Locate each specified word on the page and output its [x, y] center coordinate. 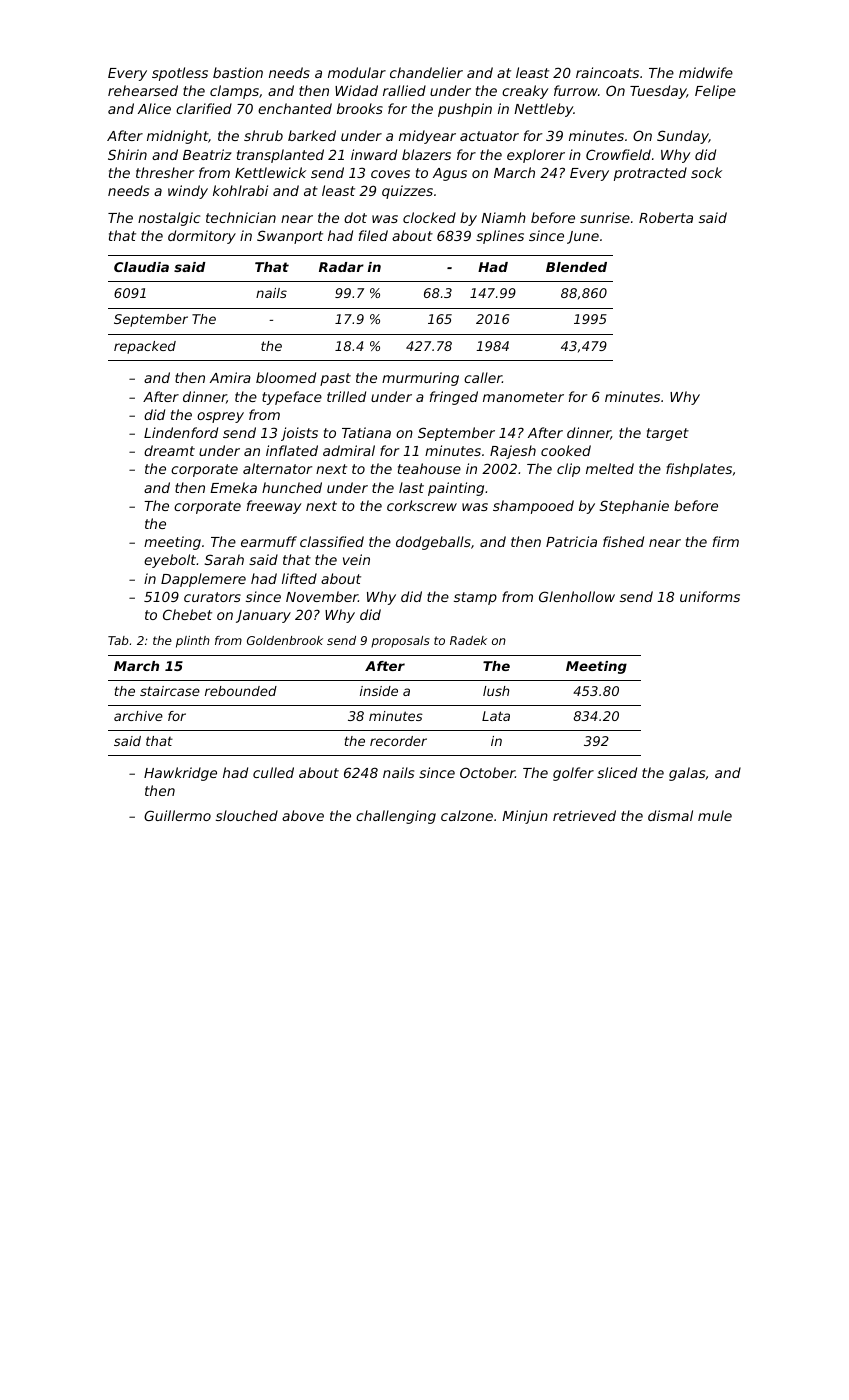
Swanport [290, 237]
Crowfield [618, 154]
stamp [475, 598]
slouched [247, 815]
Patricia [571, 541]
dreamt [169, 450]
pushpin [465, 110]
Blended [576, 267]
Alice [154, 108]
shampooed [533, 507]
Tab [118, 640]
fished [623, 541]
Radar [341, 267]
